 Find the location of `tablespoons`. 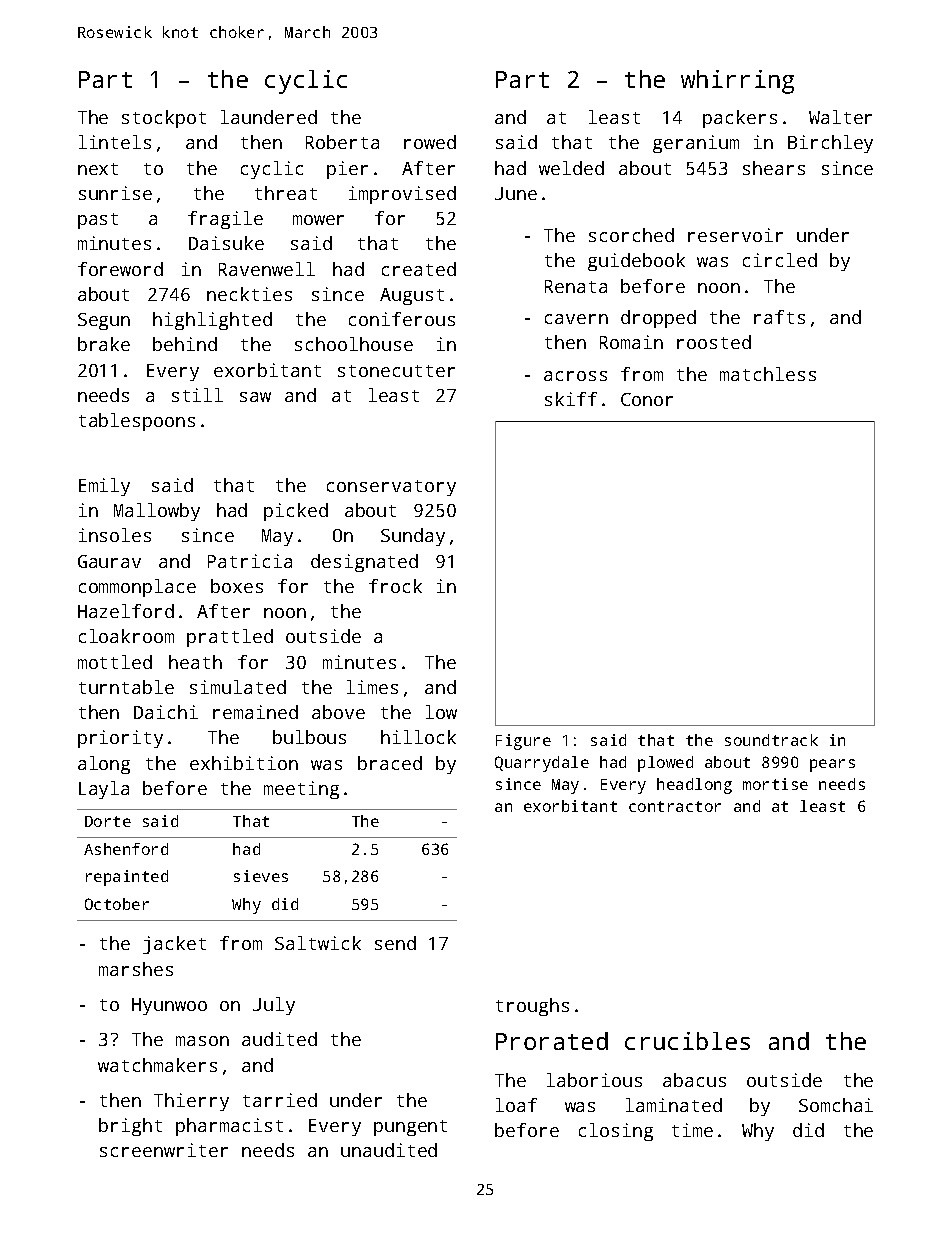

tablespoons is located at coordinates (137, 422).
